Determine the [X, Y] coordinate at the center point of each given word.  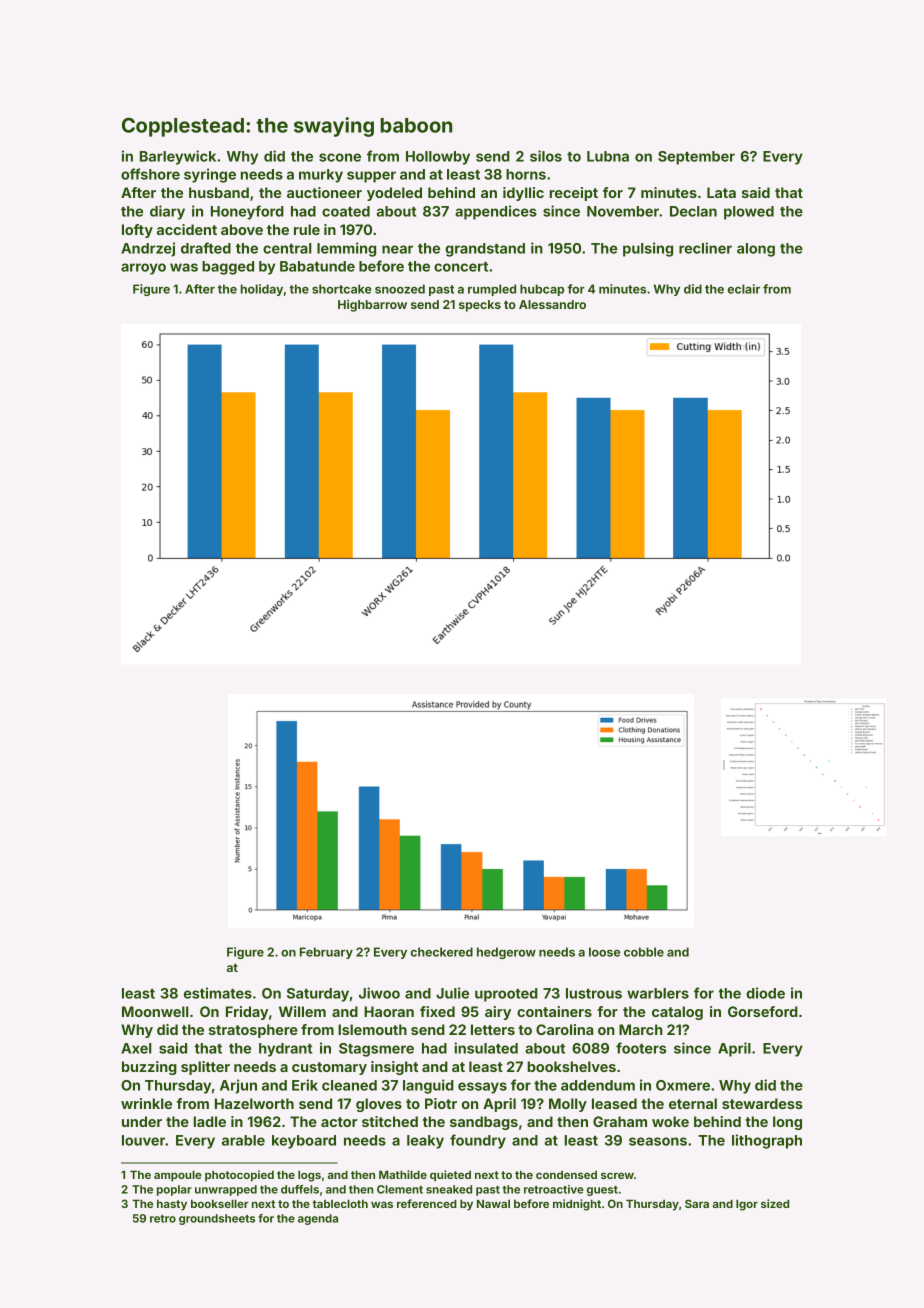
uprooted [506, 995]
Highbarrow [372, 305]
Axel [136, 1048]
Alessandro [552, 304]
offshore [150, 174]
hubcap [542, 290]
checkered [442, 952]
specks [480, 306]
